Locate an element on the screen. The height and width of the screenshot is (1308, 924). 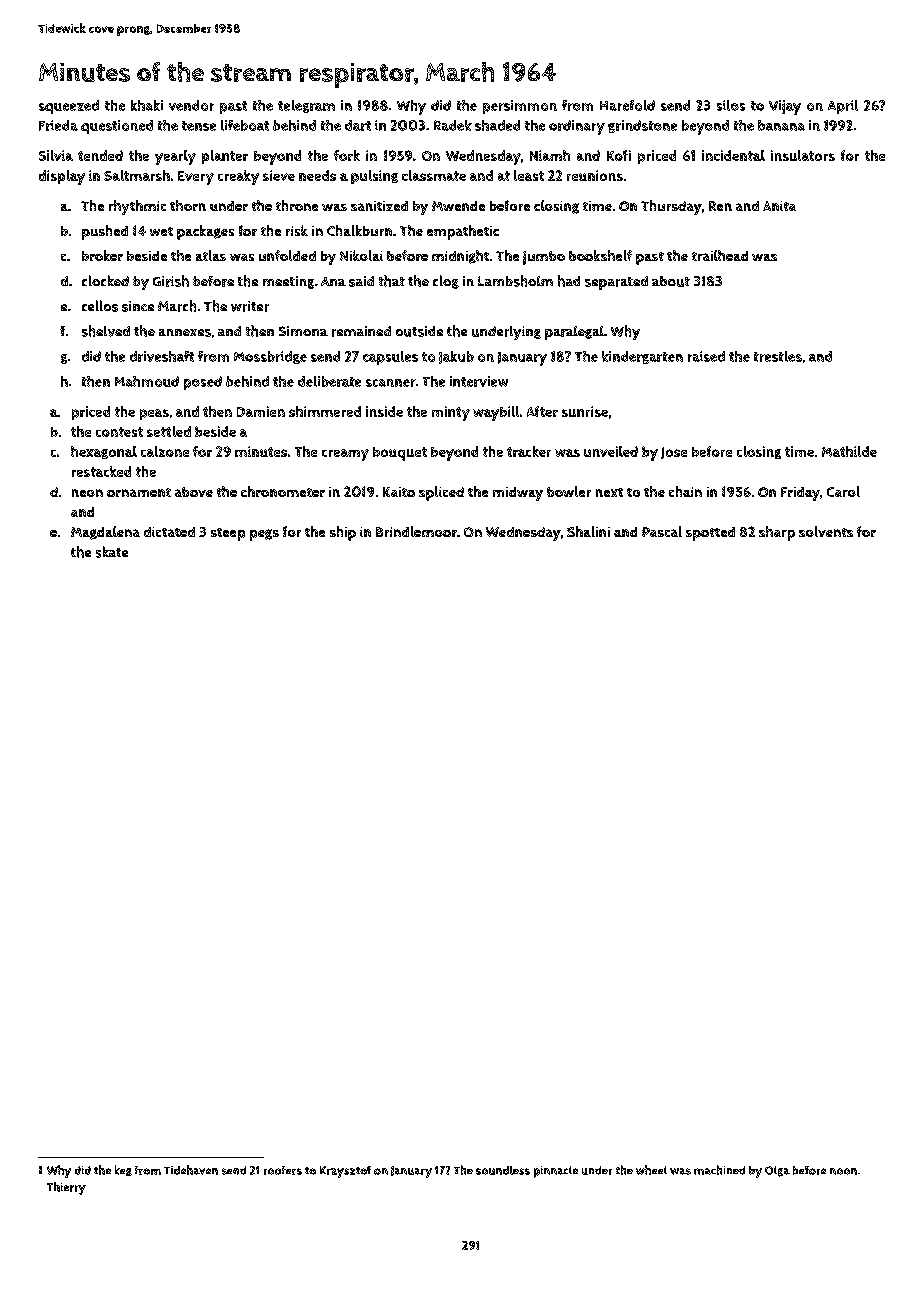
April is located at coordinates (843, 107).
